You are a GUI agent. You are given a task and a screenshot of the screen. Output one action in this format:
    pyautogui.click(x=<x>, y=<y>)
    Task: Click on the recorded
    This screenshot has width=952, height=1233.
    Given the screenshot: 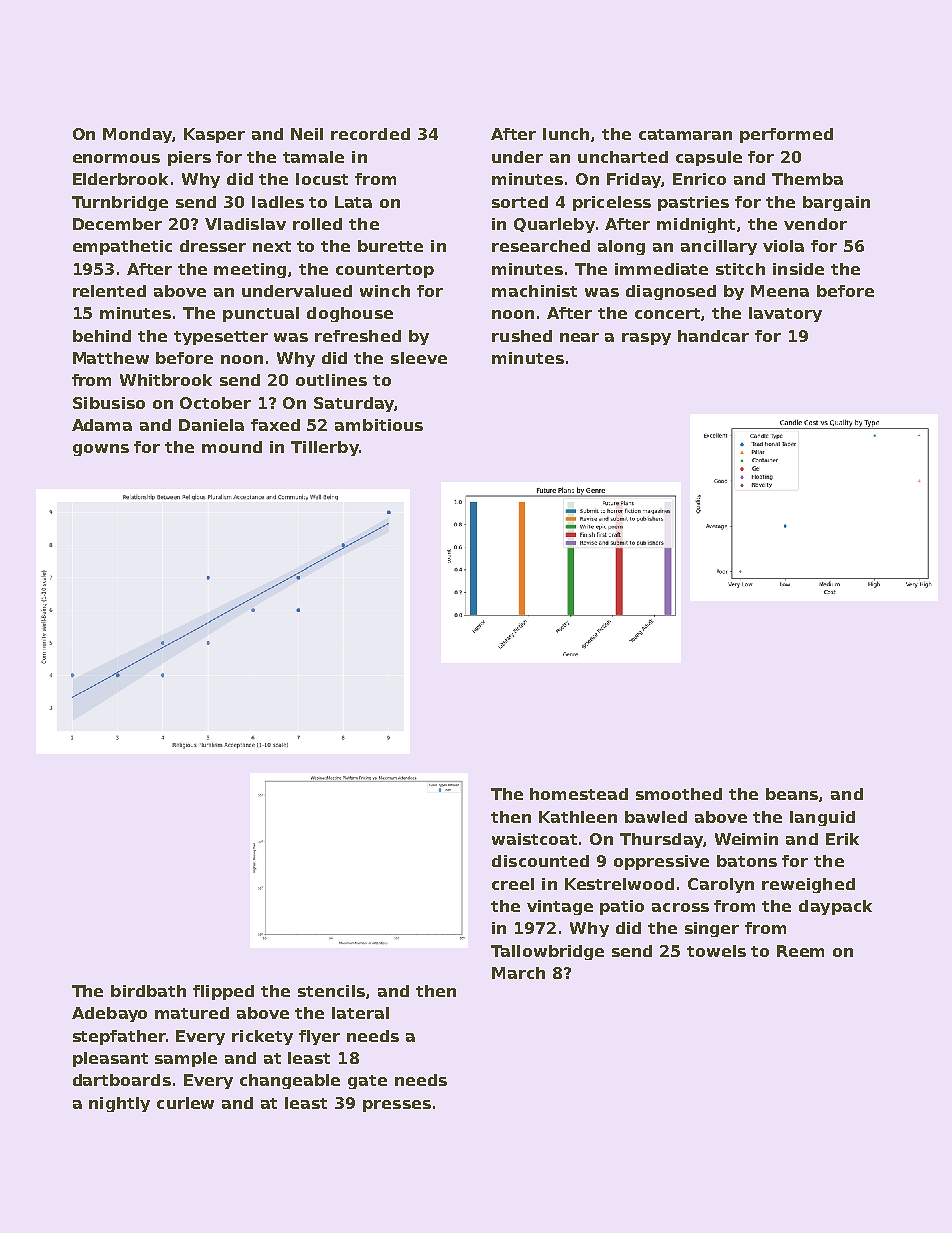 What is the action you would take?
    pyautogui.click(x=370, y=134)
